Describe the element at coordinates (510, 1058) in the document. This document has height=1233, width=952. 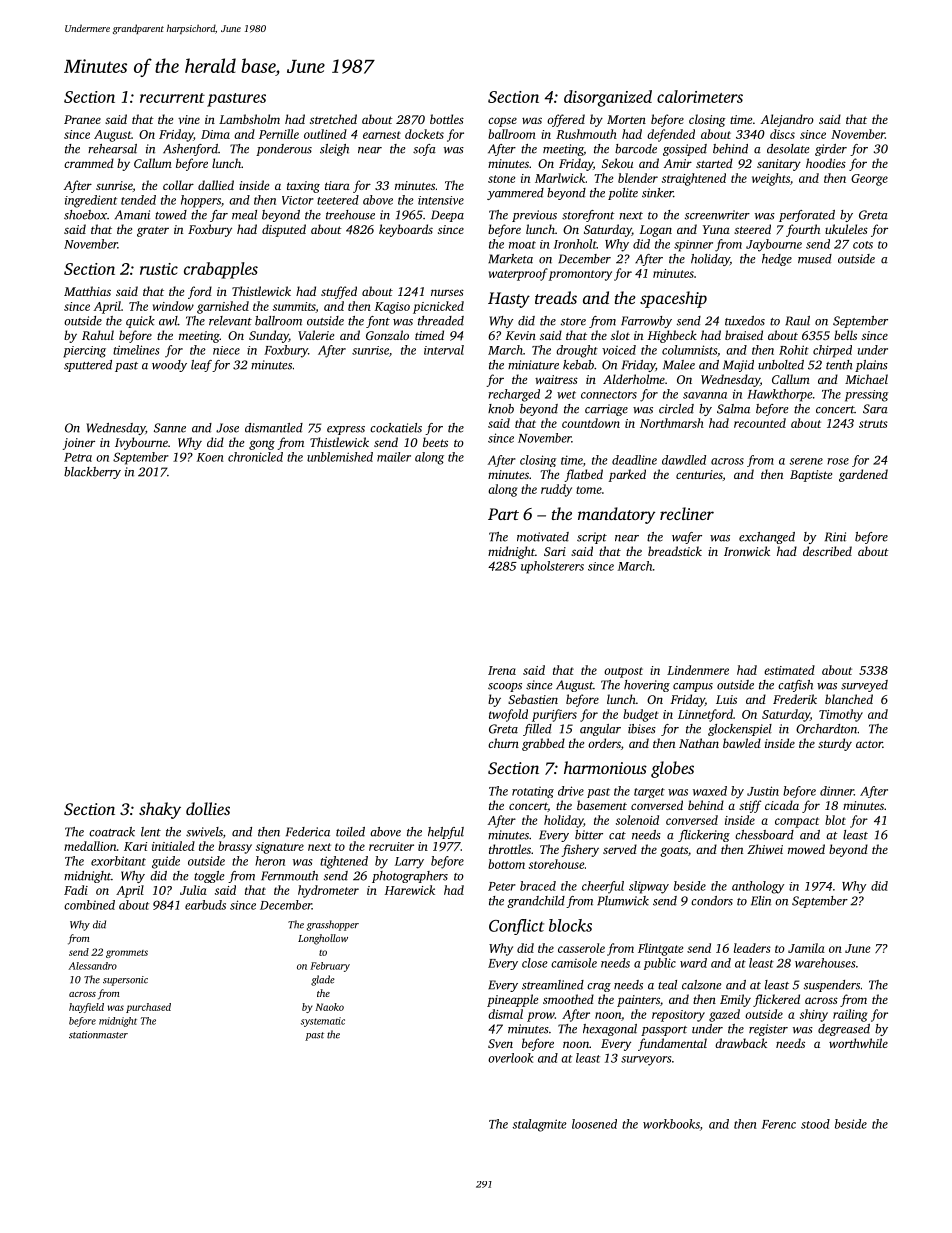
I see `overlook` at that location.
